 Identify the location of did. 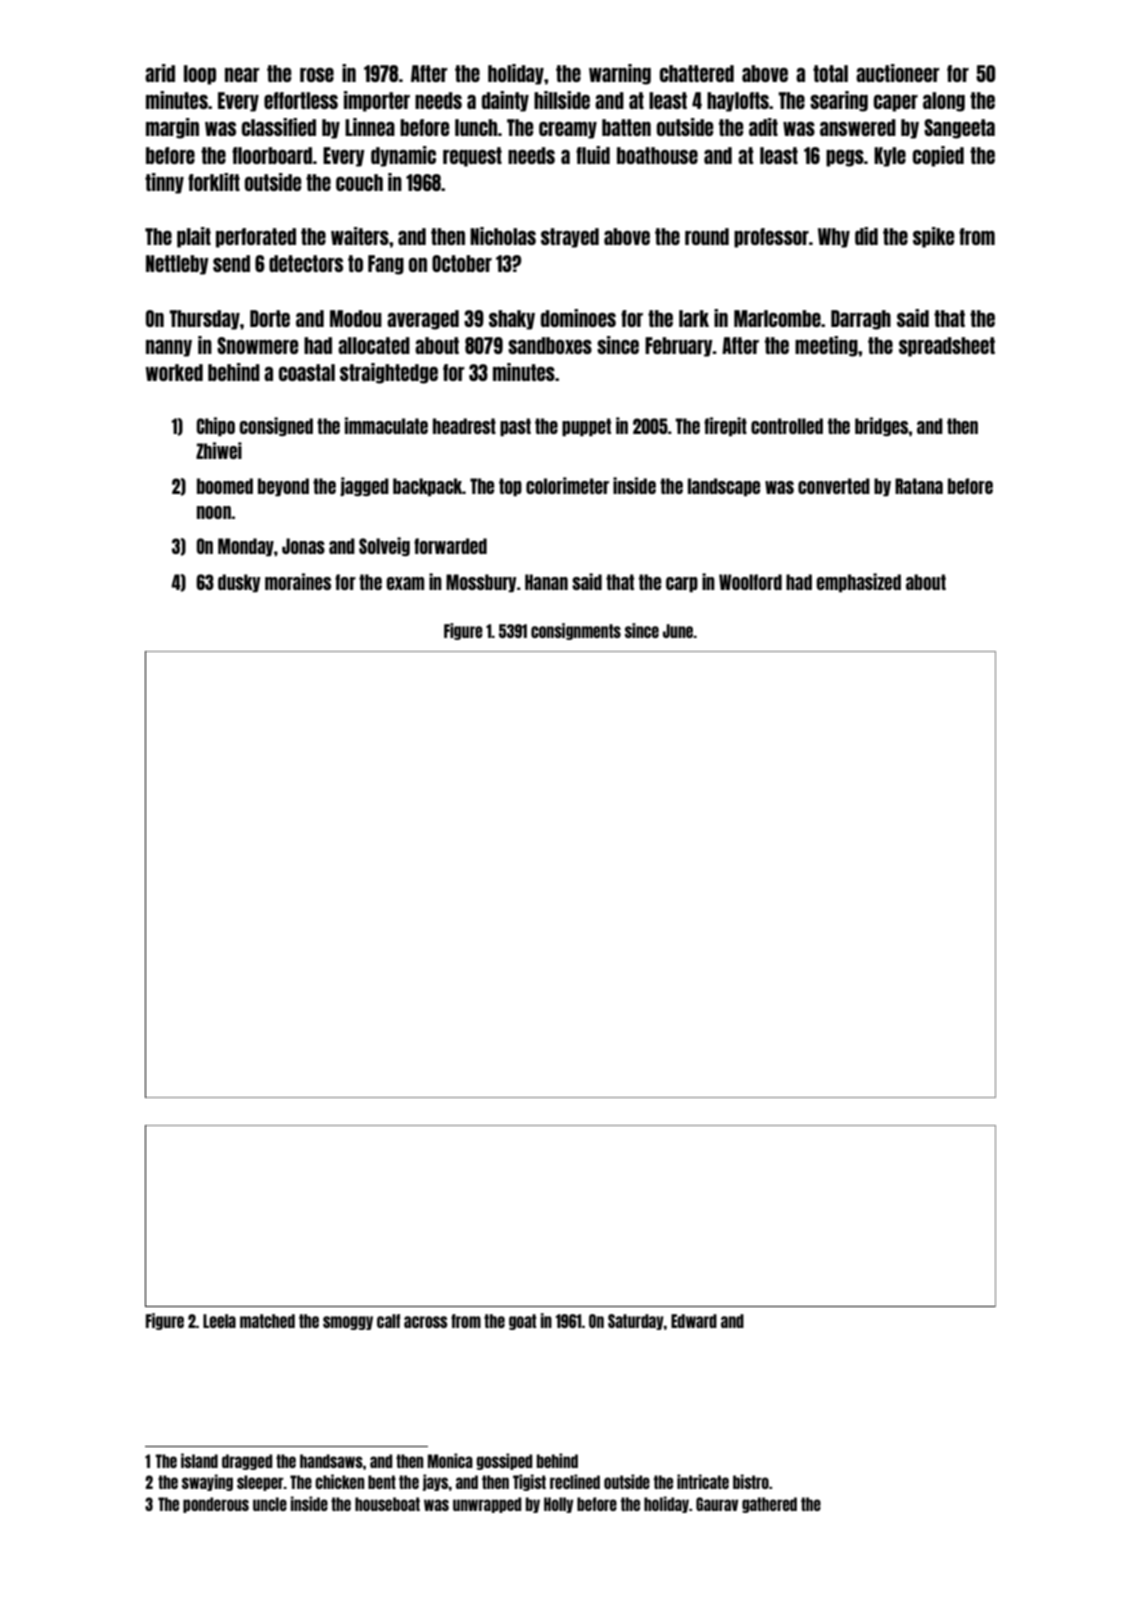
(866, 236).
